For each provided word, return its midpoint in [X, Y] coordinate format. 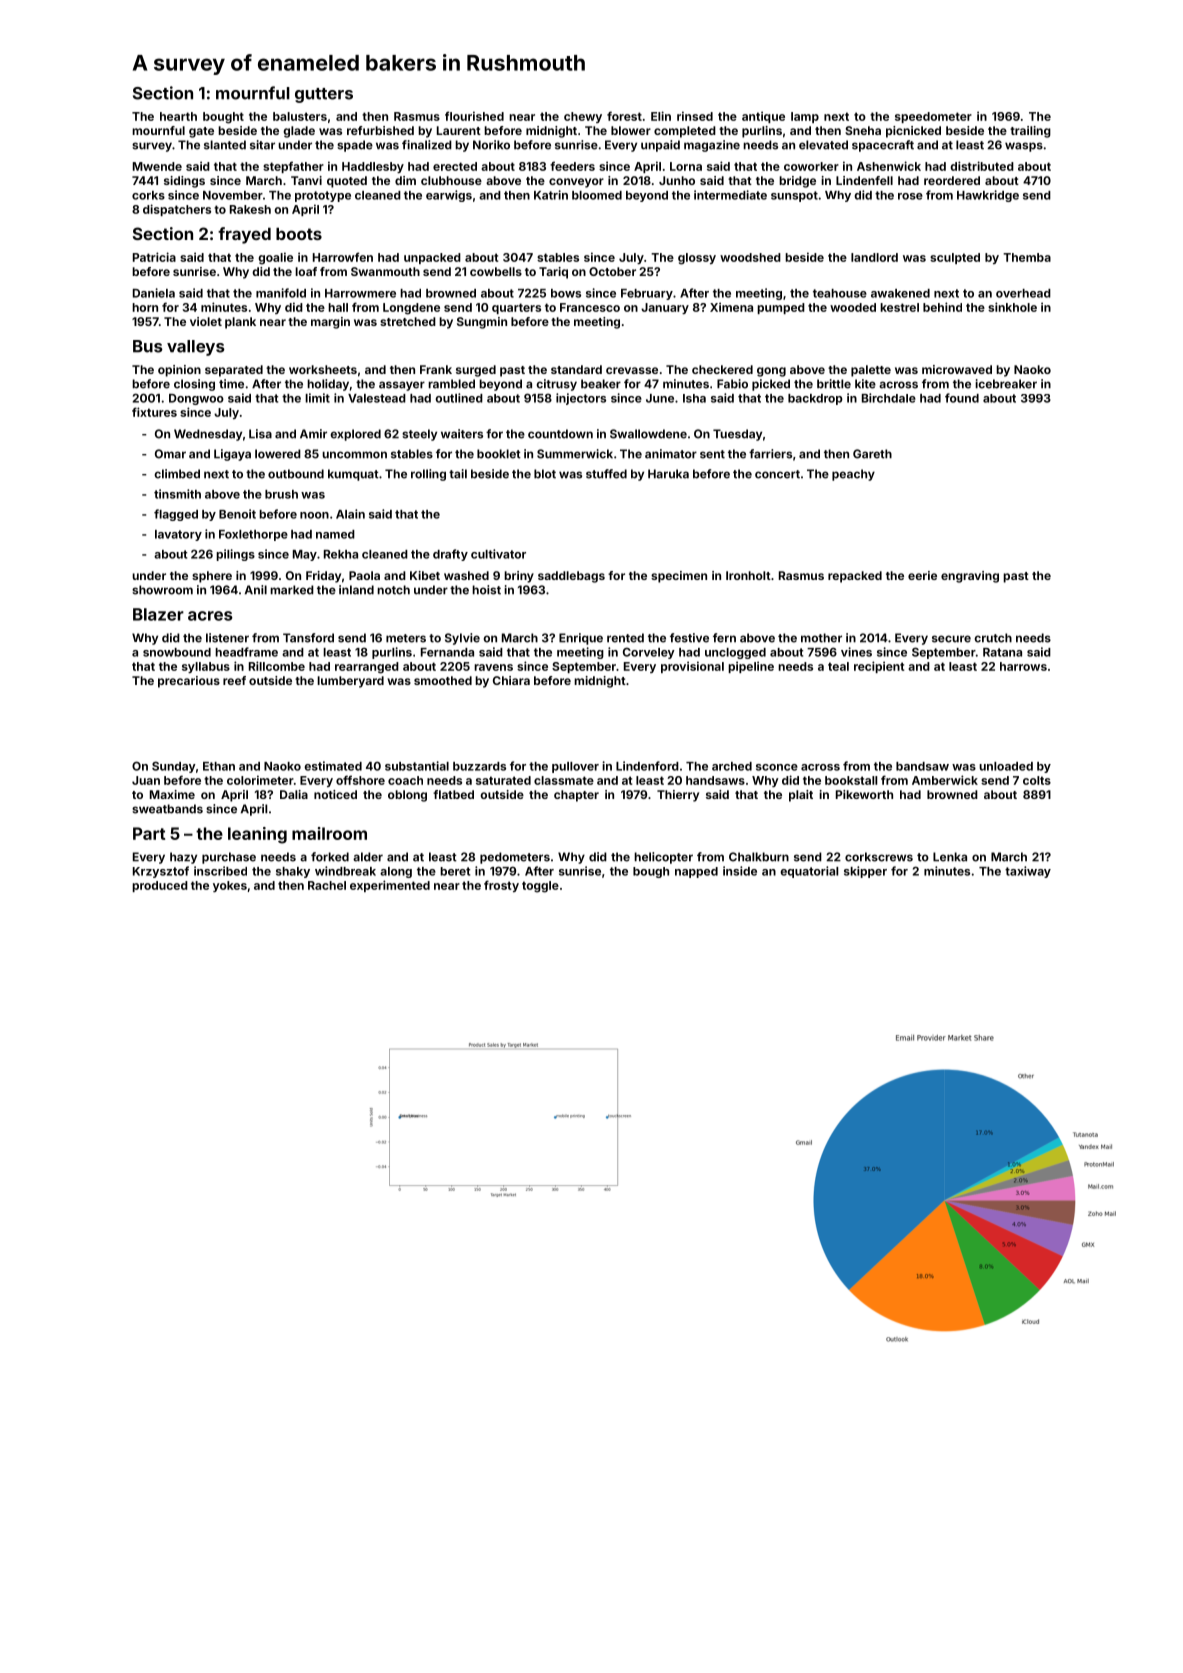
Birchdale [889, 398]
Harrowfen [343, 257]
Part [149, 833]
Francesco [590, 307]
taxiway [1028, 872]
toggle [540, 887]
